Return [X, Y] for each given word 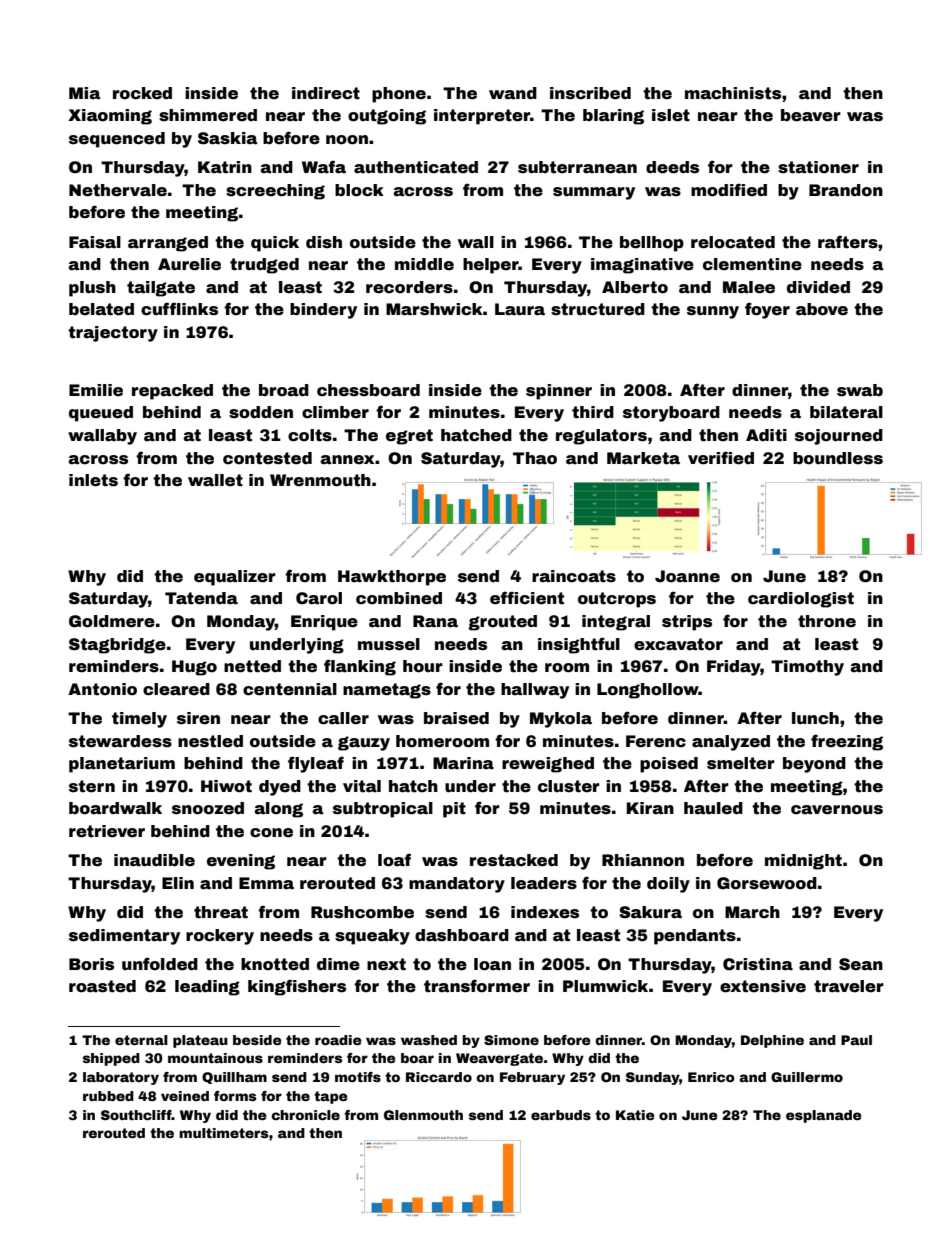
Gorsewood [767, 883]
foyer [767, 310]
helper [490, 266]
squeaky [372, 937]
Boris [91, 964]
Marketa [643, 458]
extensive [763, 986]
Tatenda [201, 598]
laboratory [121, 1078]
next [386, 964]
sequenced [117, 140]
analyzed [731, 743]
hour [423, 666]
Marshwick [434, 309]
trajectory [113, 334]
